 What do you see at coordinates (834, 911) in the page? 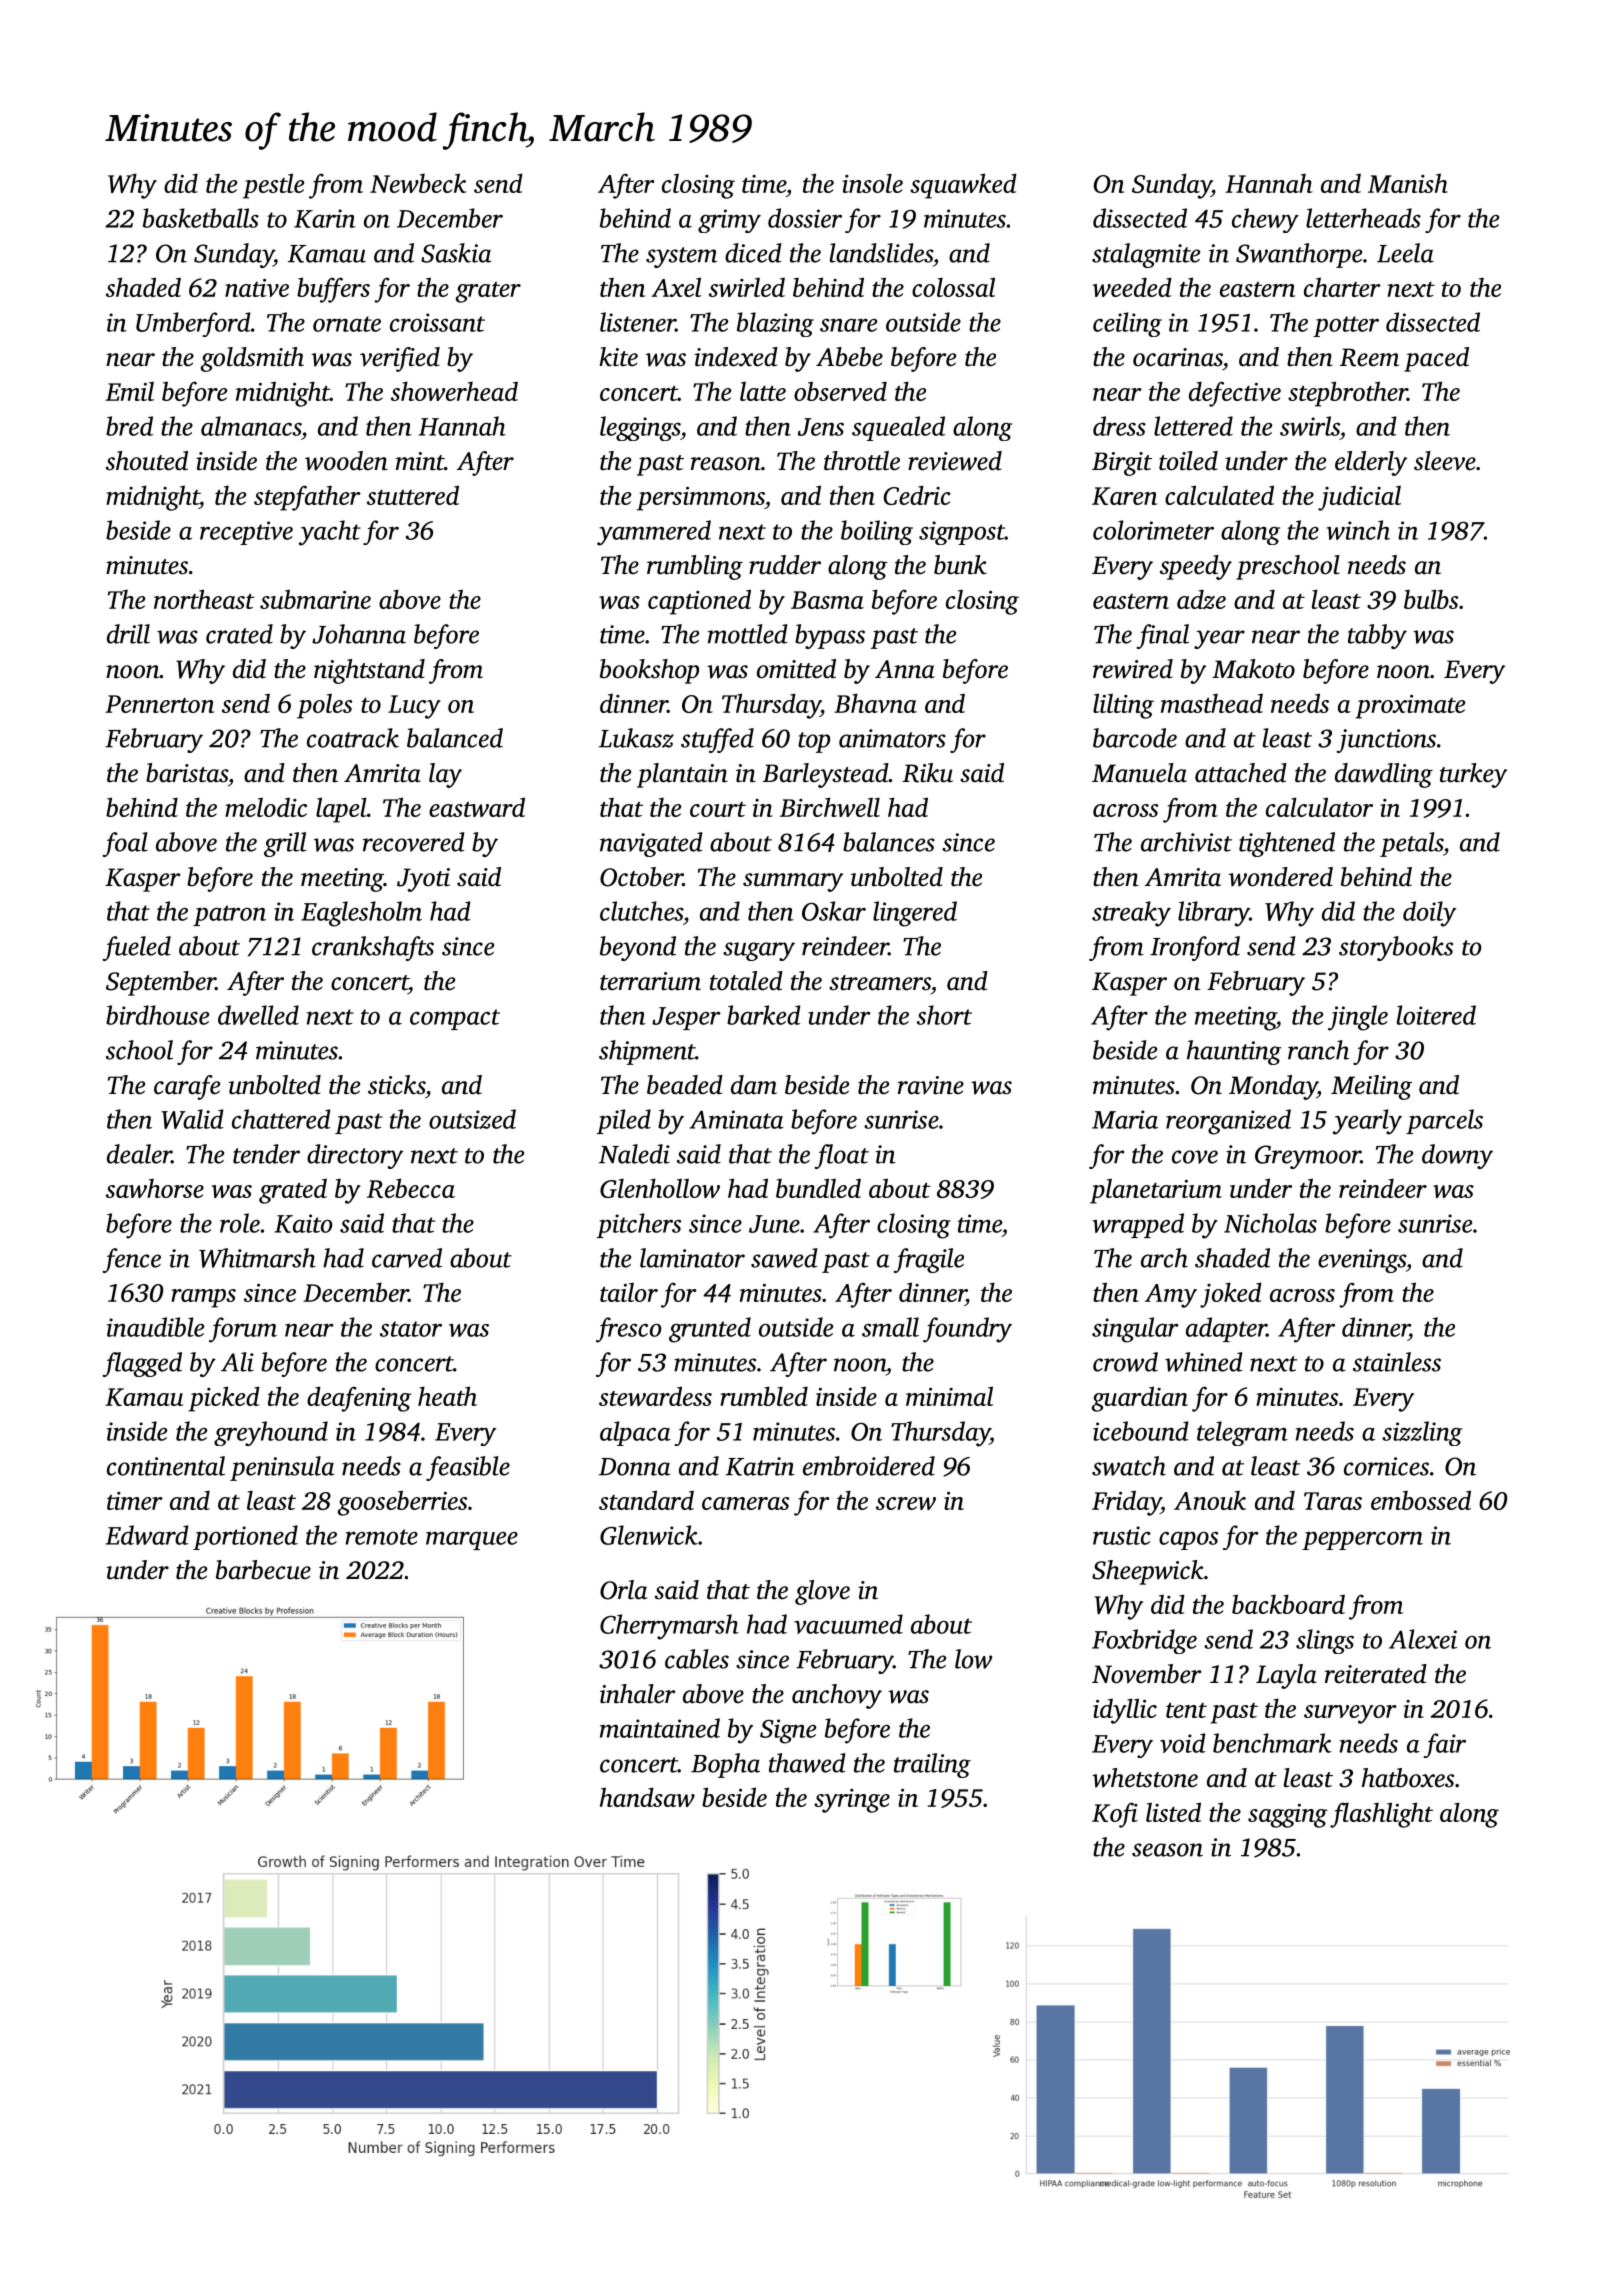
I see `Oskar` at bounding box center [834, 911].
